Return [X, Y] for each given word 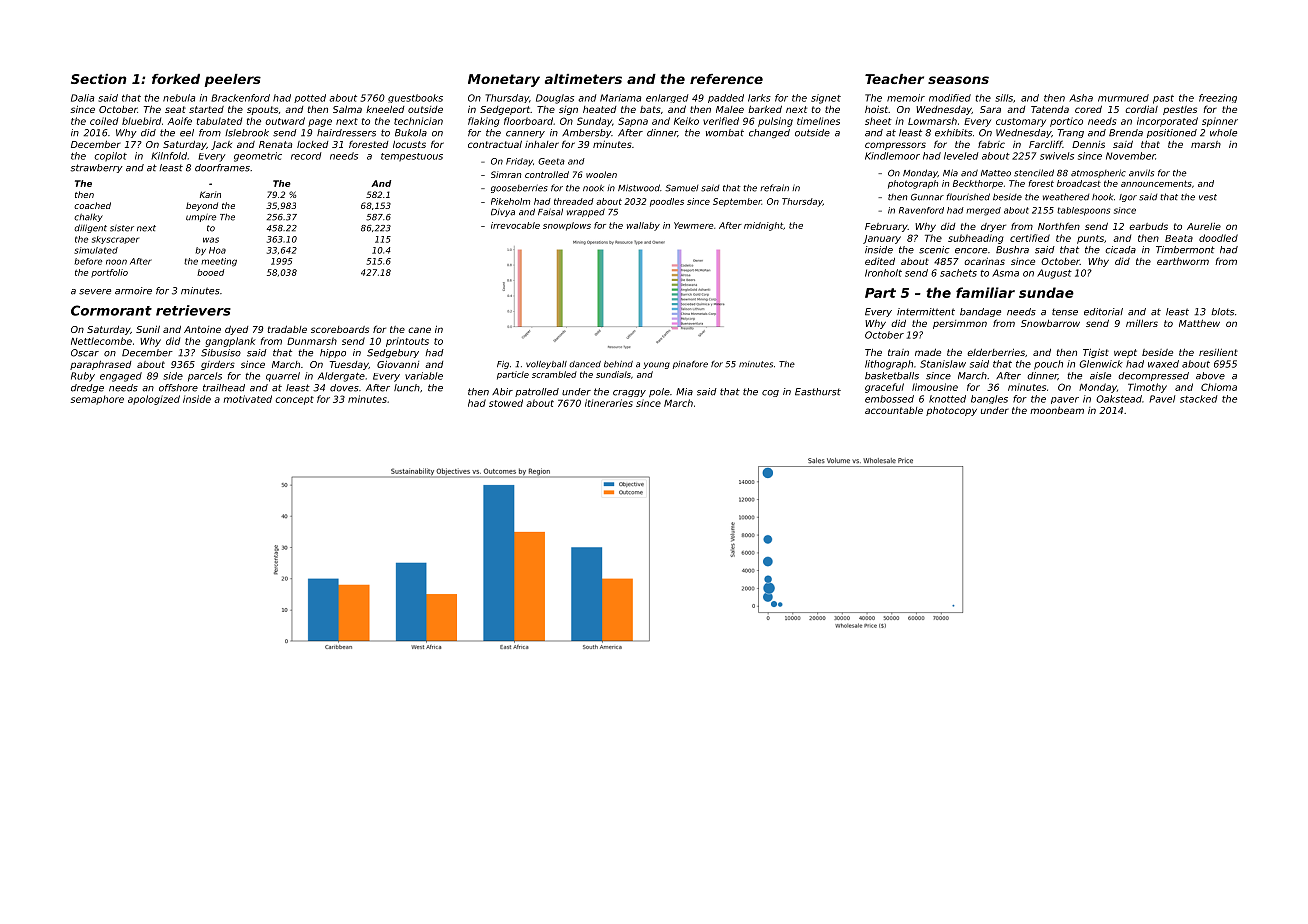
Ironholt [883, 273]
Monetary [504, 80]
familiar [985, 292]
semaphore [97, 400]
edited [880, 261]
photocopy [951, 411]
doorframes [222, 168]
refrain [774, 188]
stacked [1198, 399]
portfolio [109, 273]
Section [99, 79]
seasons [958, 80]
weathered [1066, 197]
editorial [1103, 312]
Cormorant [111, 310]
